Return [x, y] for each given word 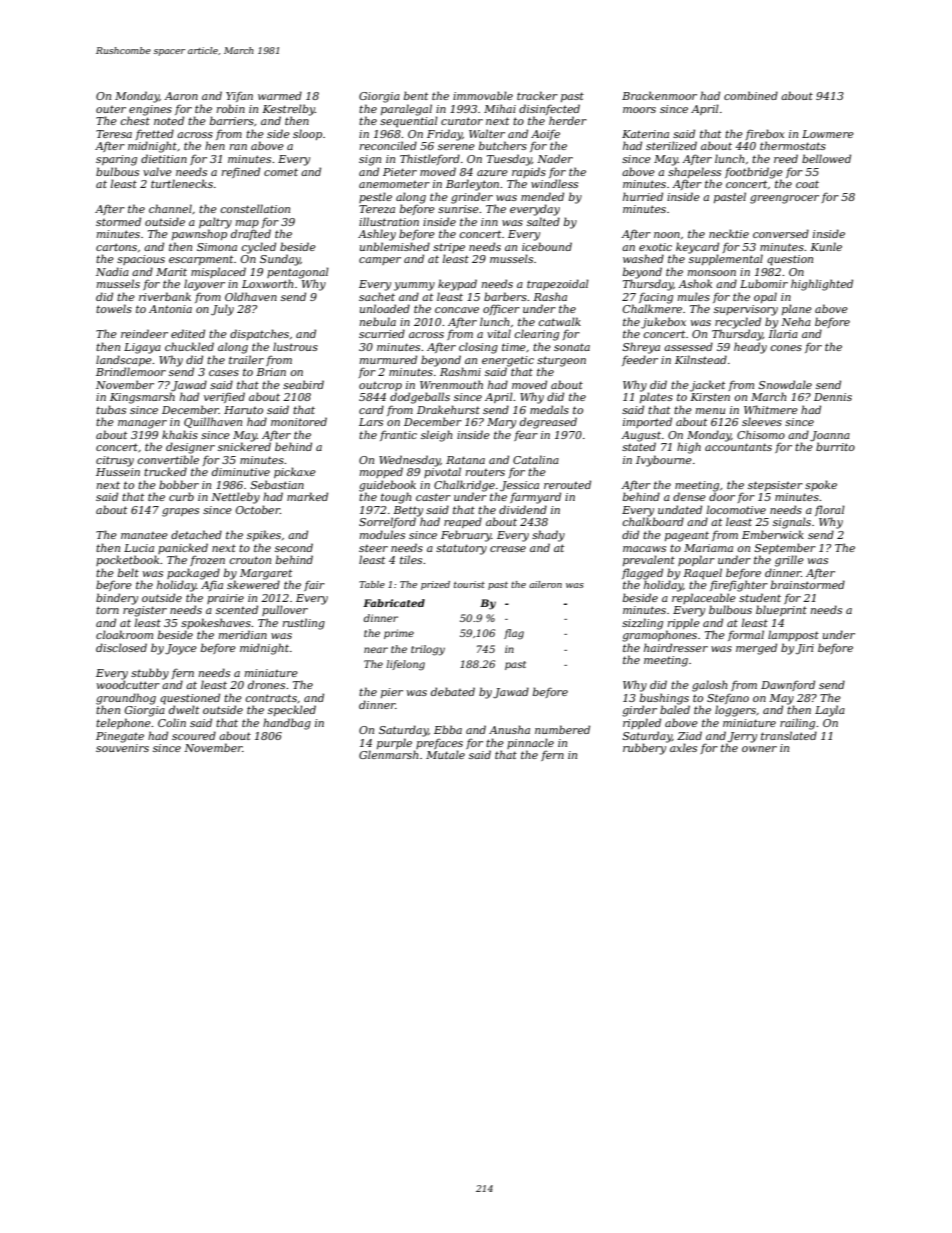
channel [170, 208]
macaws [644, 549]
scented [237, 609]
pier [392, 693]
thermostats [793, 145]
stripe [449, 248]
